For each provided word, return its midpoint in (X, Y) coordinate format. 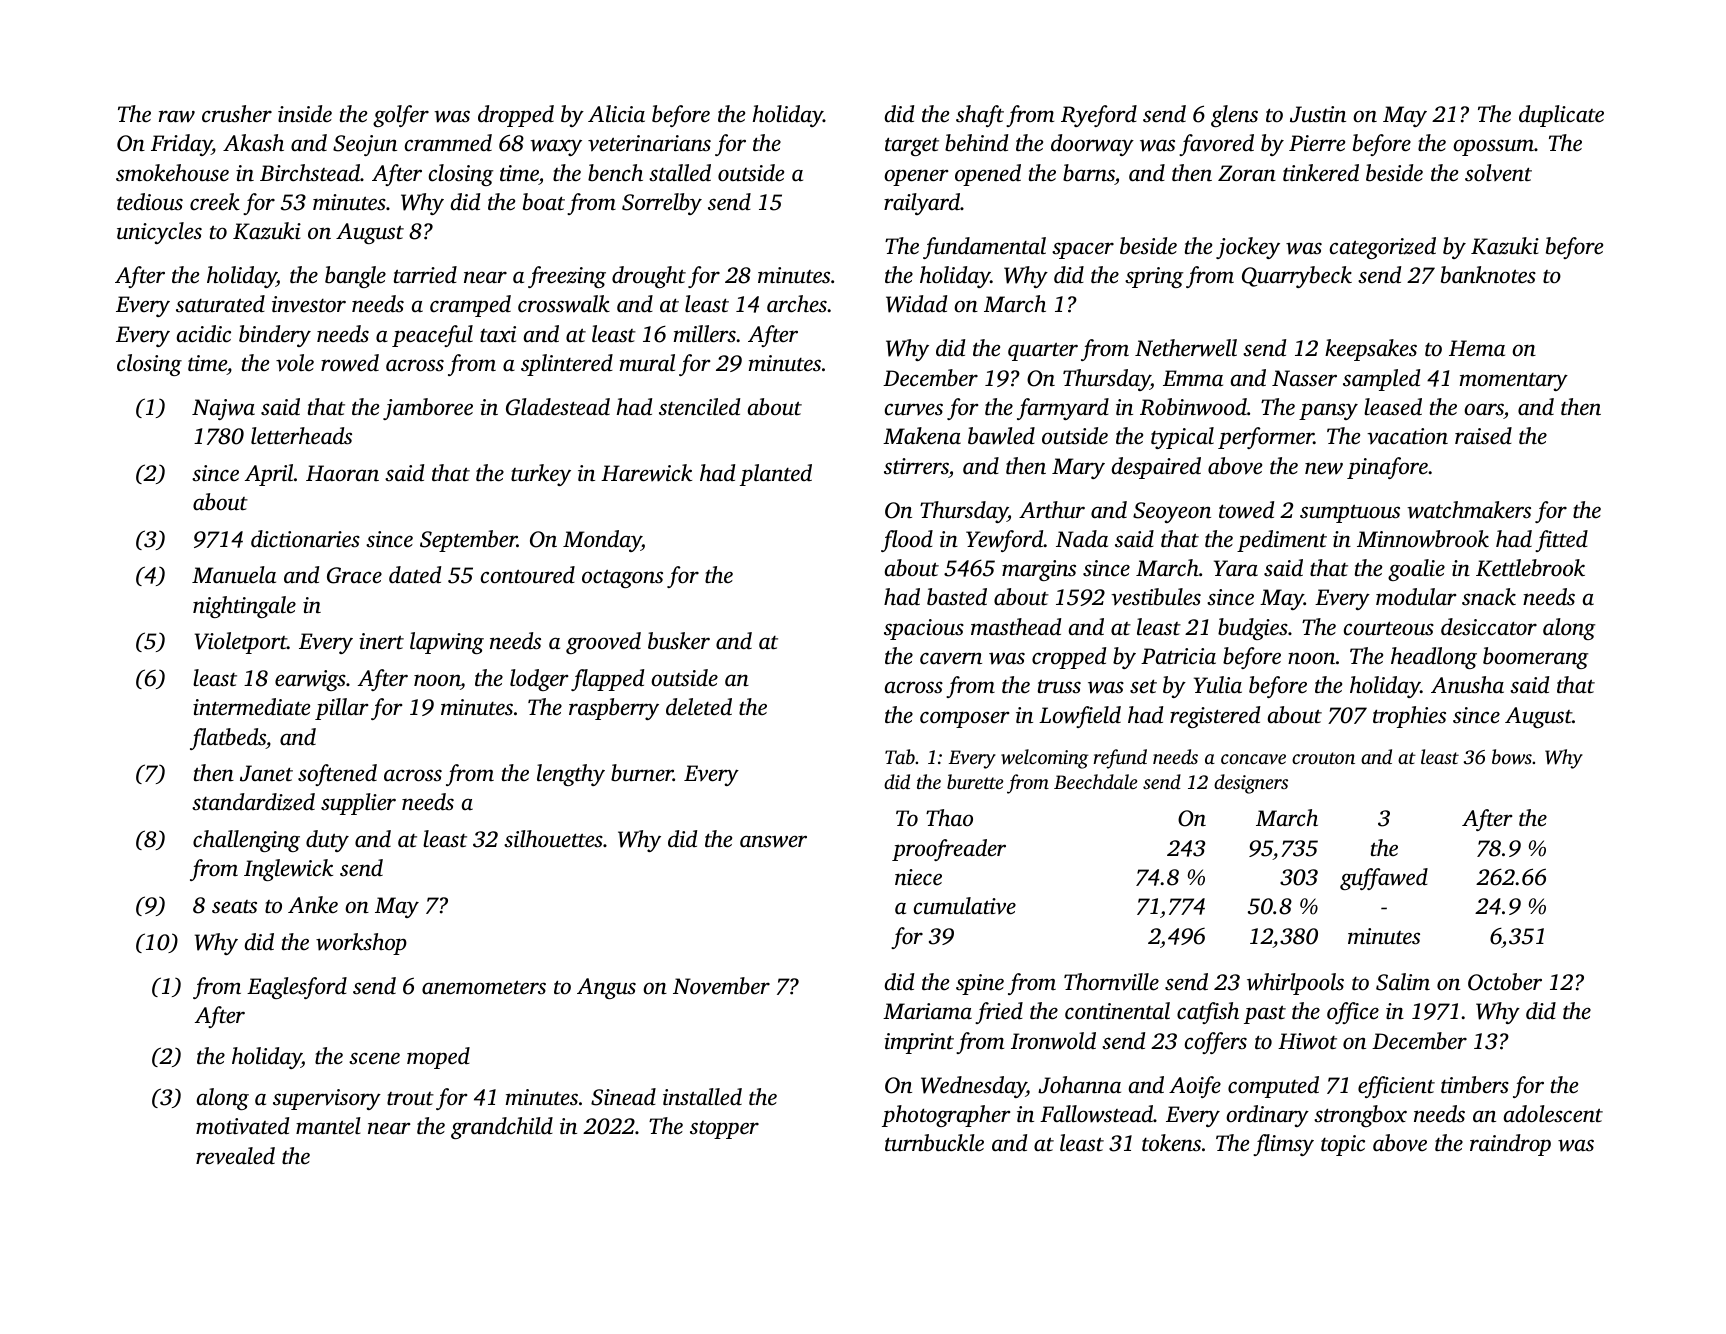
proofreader (949, 850)
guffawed (1384, 879)
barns (1089, 173)
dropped (516, 116)
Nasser (1304, 378)
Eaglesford (297, 988)
